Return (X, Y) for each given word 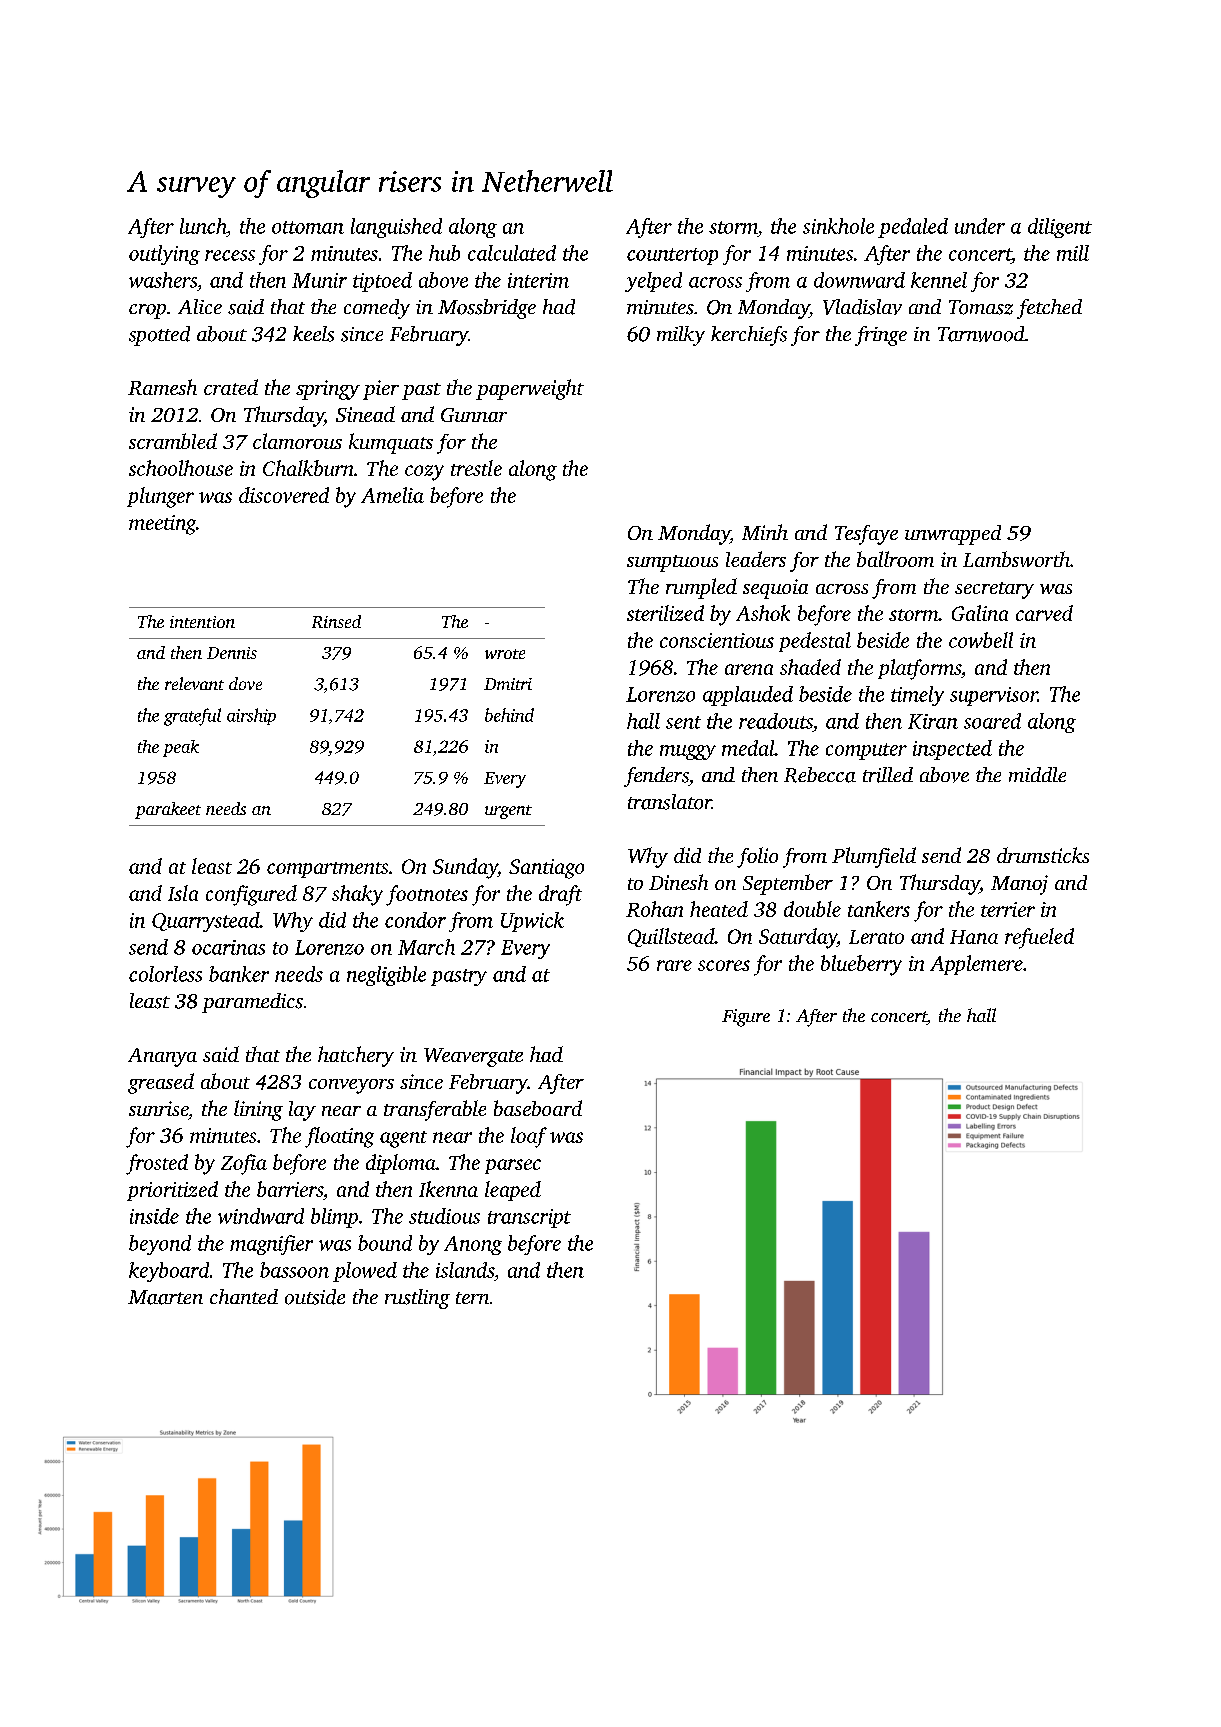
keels (313, 334)
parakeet (168, 810)
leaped (513, 1191)
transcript (529, 1218)
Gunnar (474, 415)
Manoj (1019, 885)
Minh (765, 532)
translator (670, 802)
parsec (513, 1166)
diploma (401, 1164)
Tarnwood (981, 334)
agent (403, 1139)
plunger (160, 497)
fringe (881, 336)
